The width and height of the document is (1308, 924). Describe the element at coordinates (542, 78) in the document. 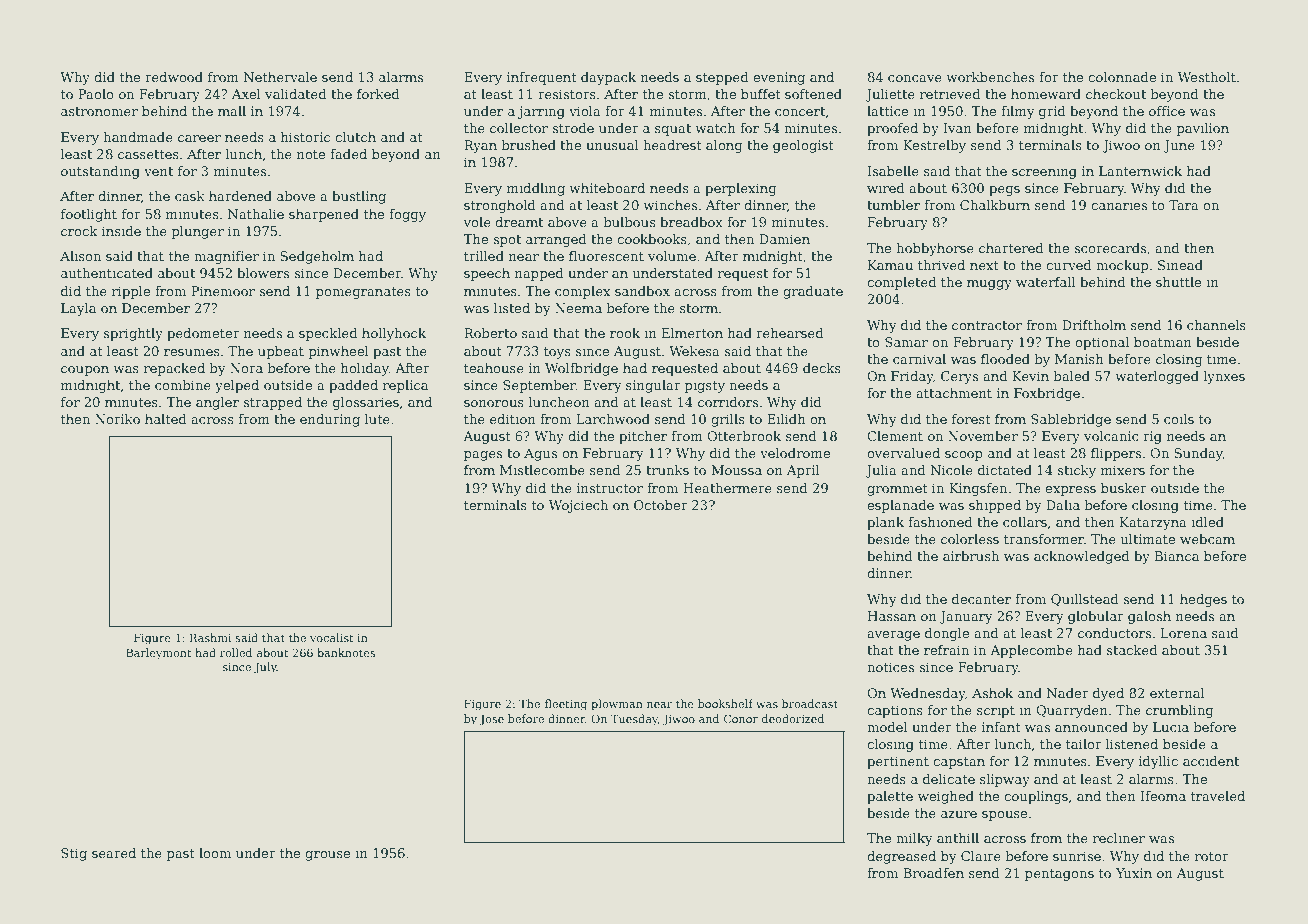

I see `infrequent` at that location.
